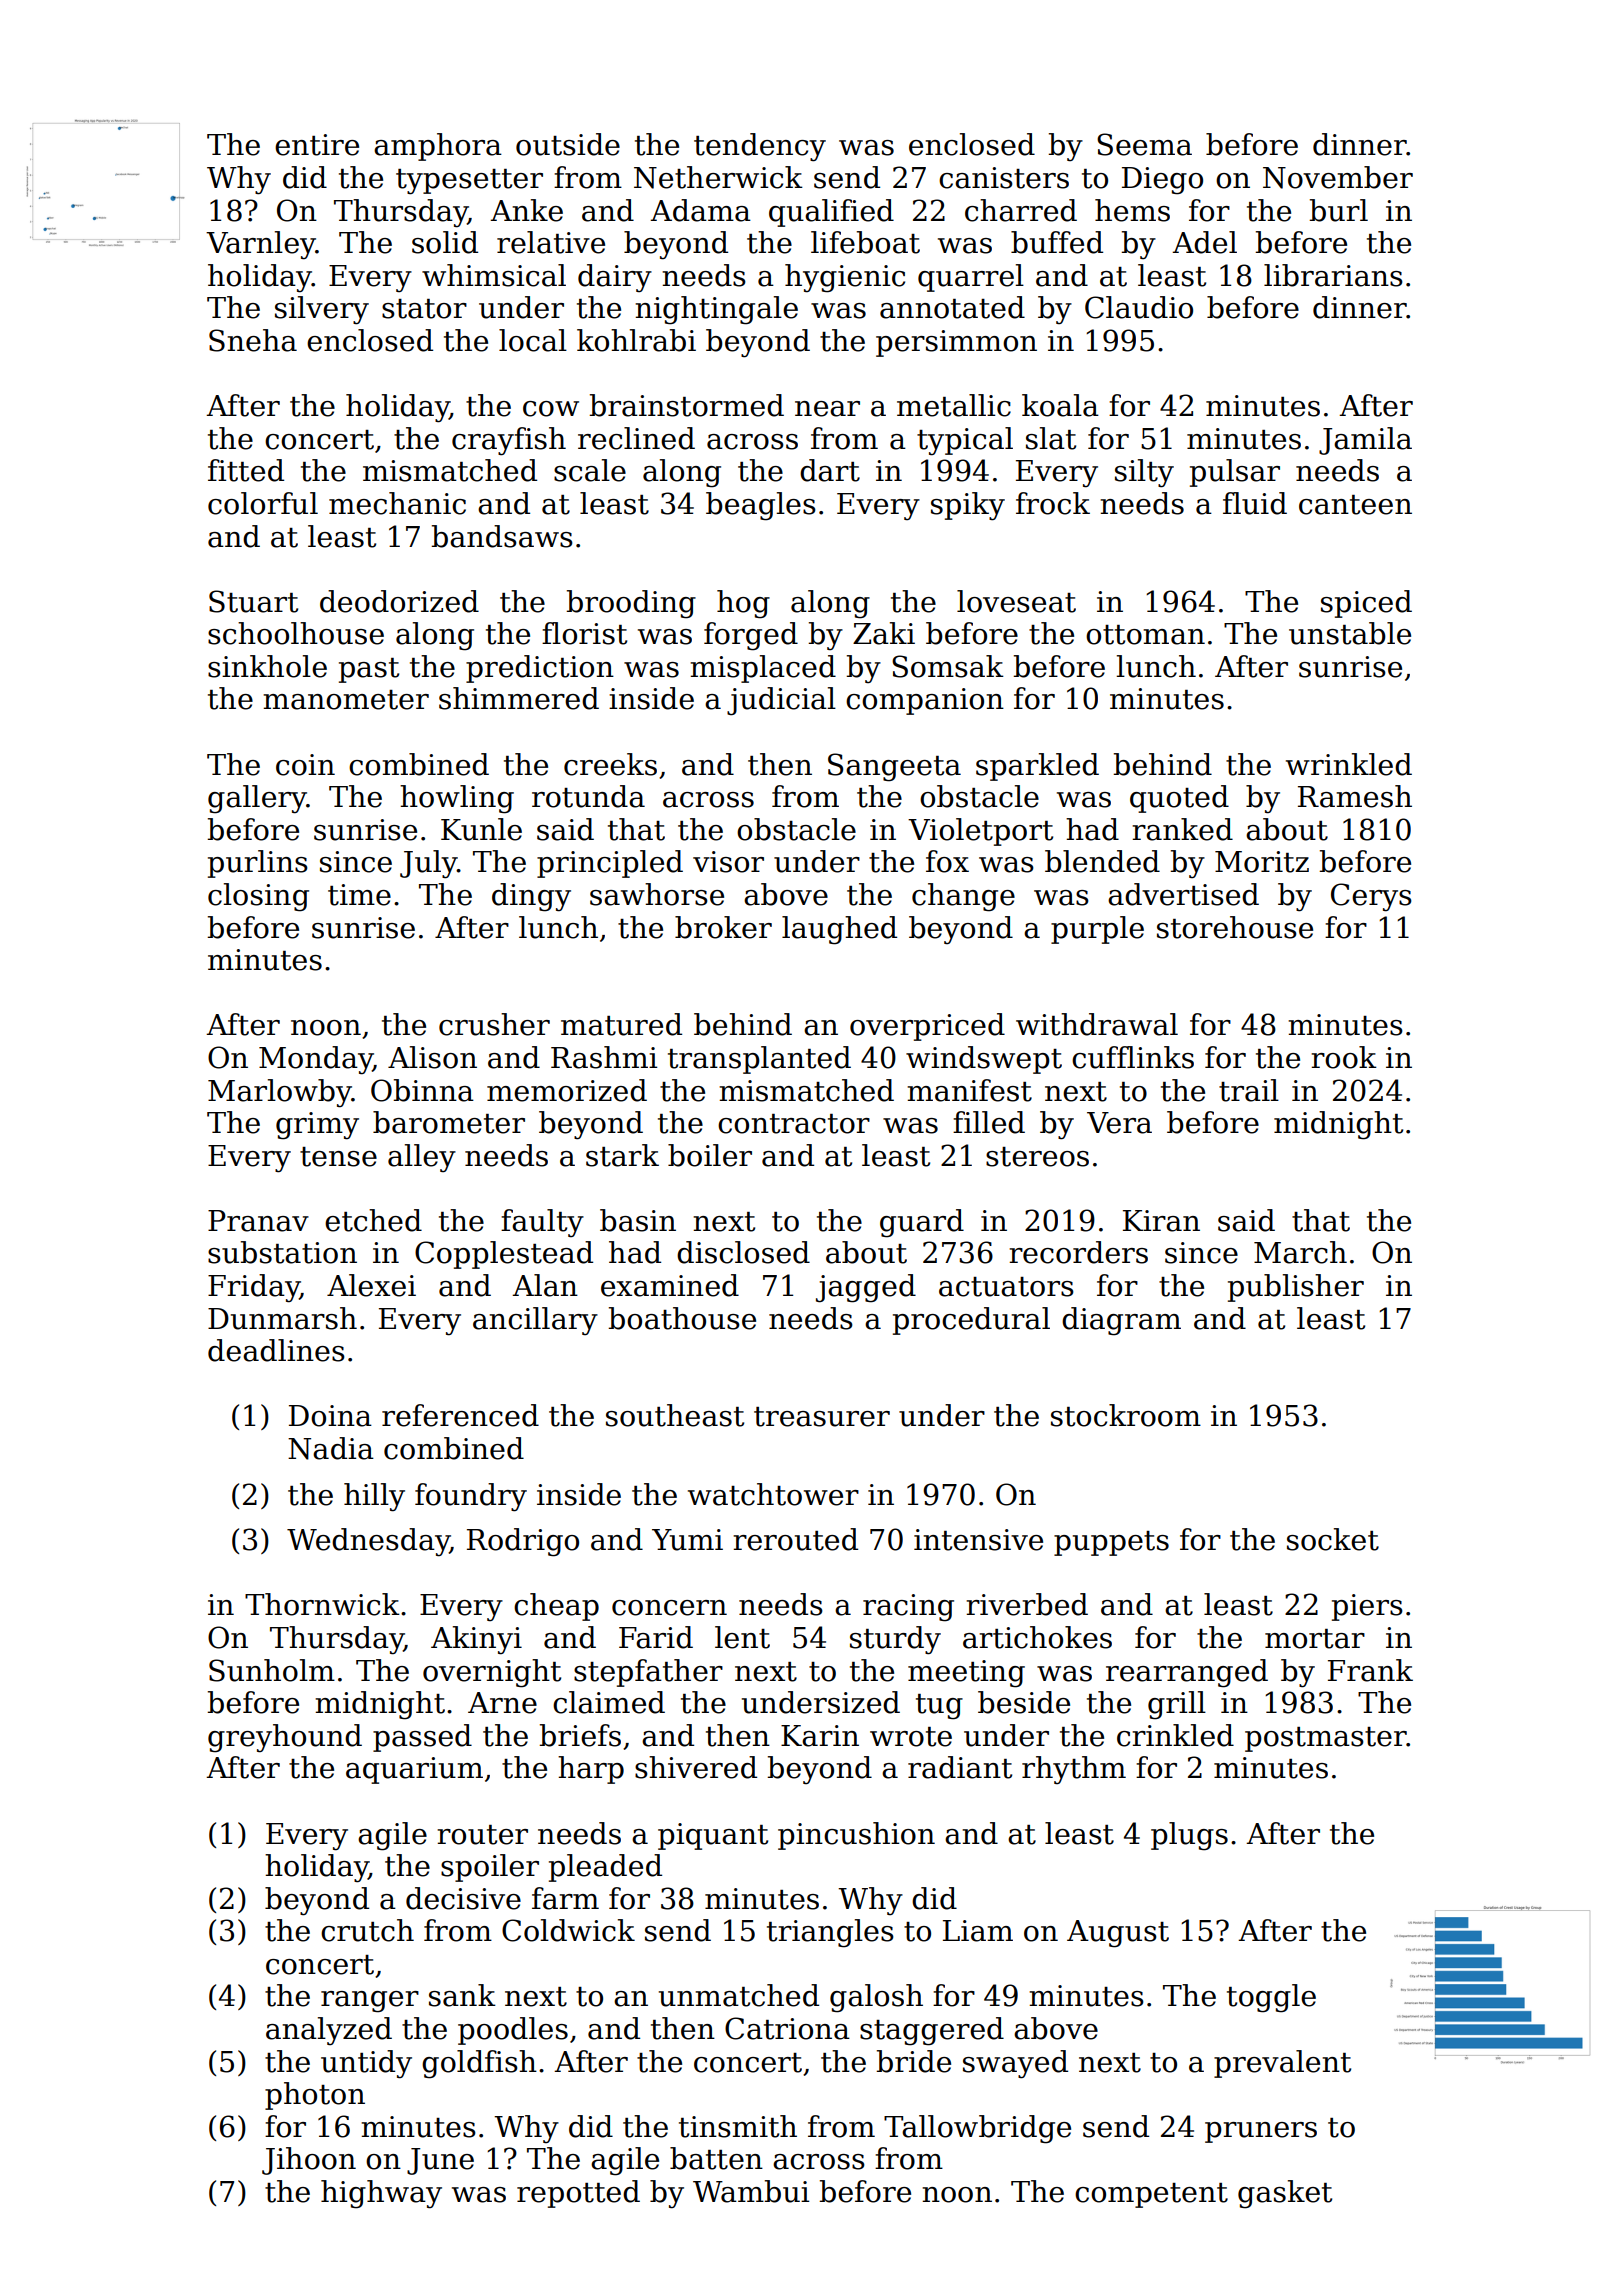 Image resolution: width=1620 pixels, height=2292 pixels. What do you see at coordinates (1333, 275) in the page?
I see `librarians` at bounding box center [1333, 275].
